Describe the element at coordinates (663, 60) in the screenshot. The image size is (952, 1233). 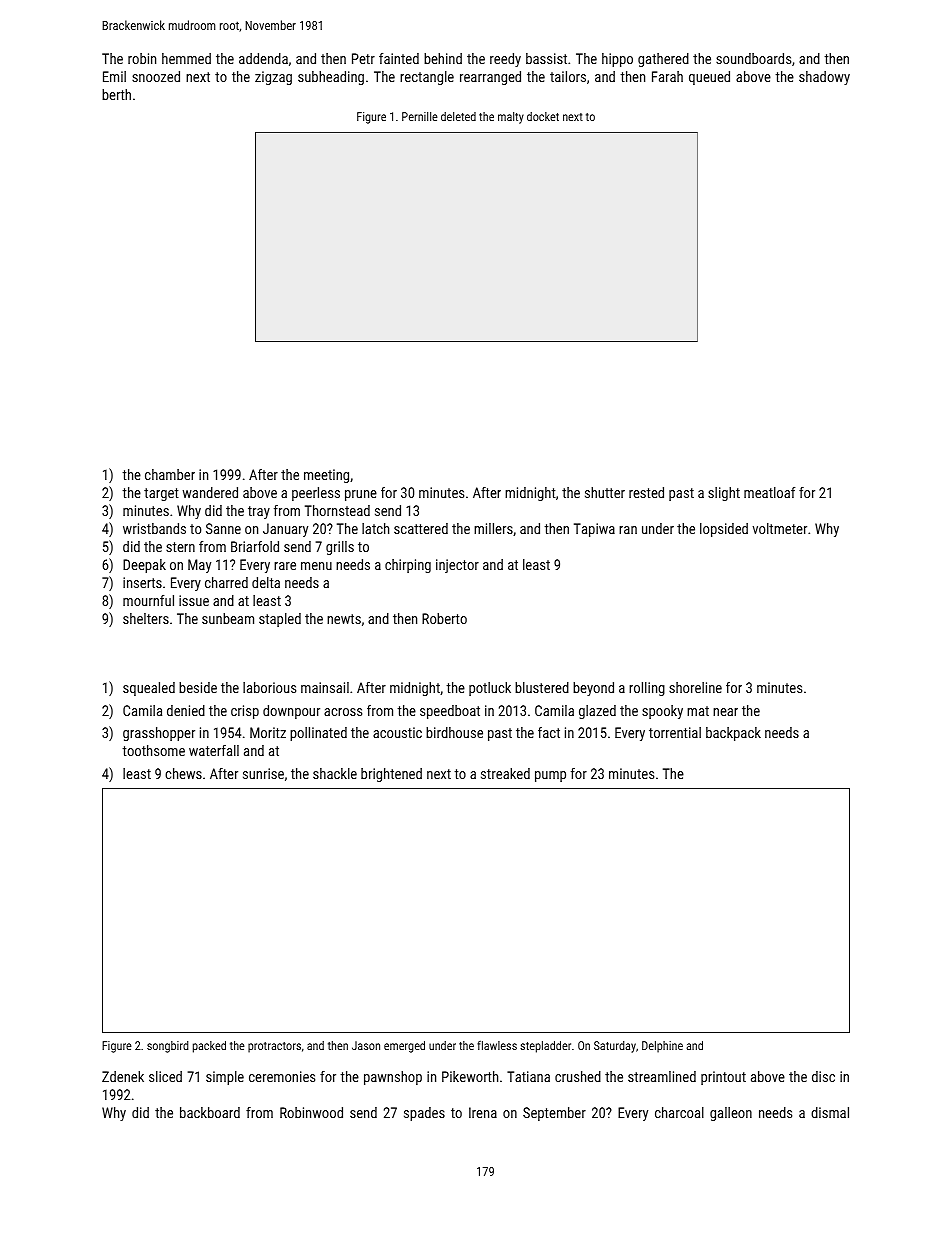
I see `gathered` at that location.
